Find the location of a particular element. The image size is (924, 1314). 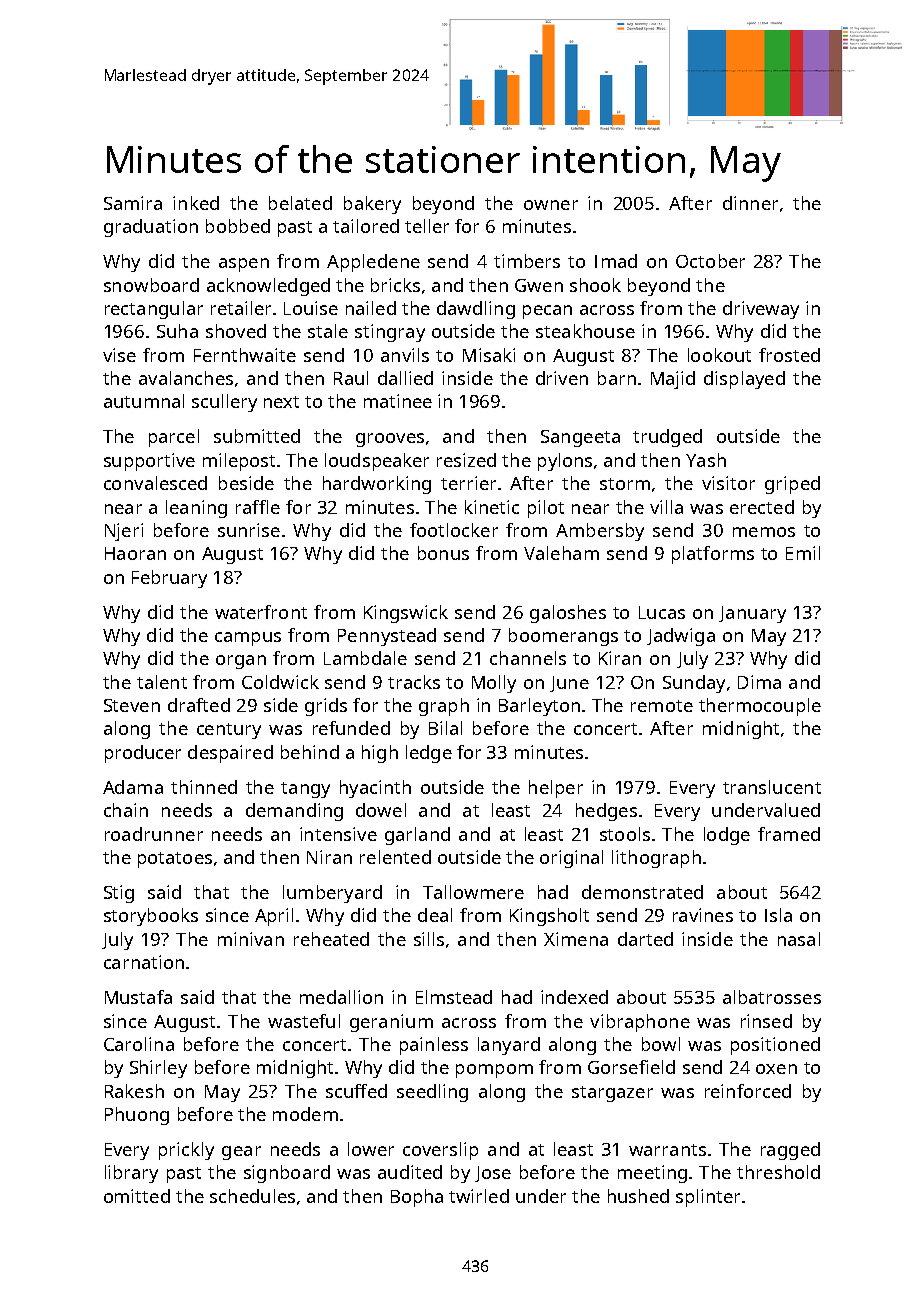

dinner is located at coordinates (750, 203).
